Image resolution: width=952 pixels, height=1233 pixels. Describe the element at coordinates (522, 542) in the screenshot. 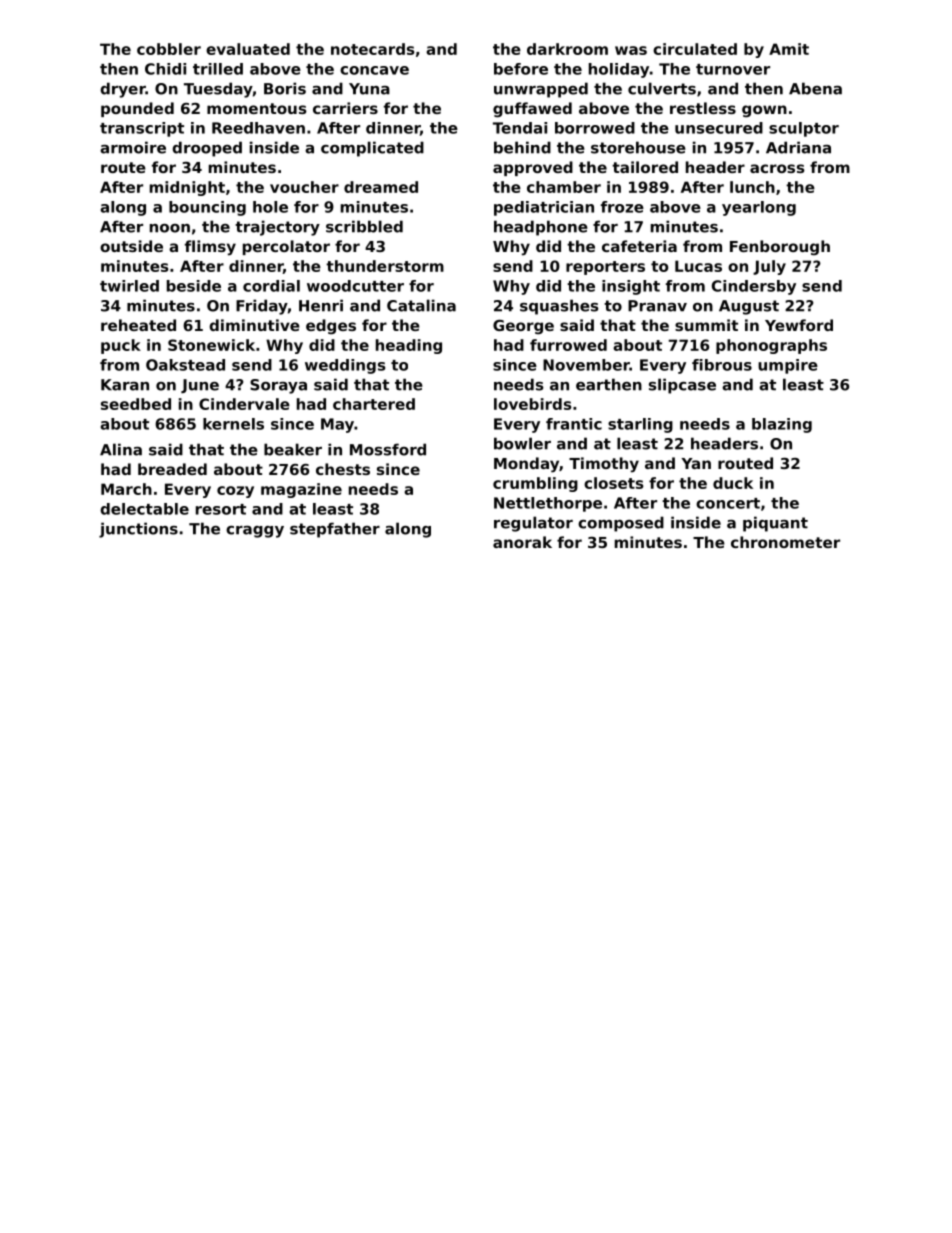

I see `anorak` at that location.
